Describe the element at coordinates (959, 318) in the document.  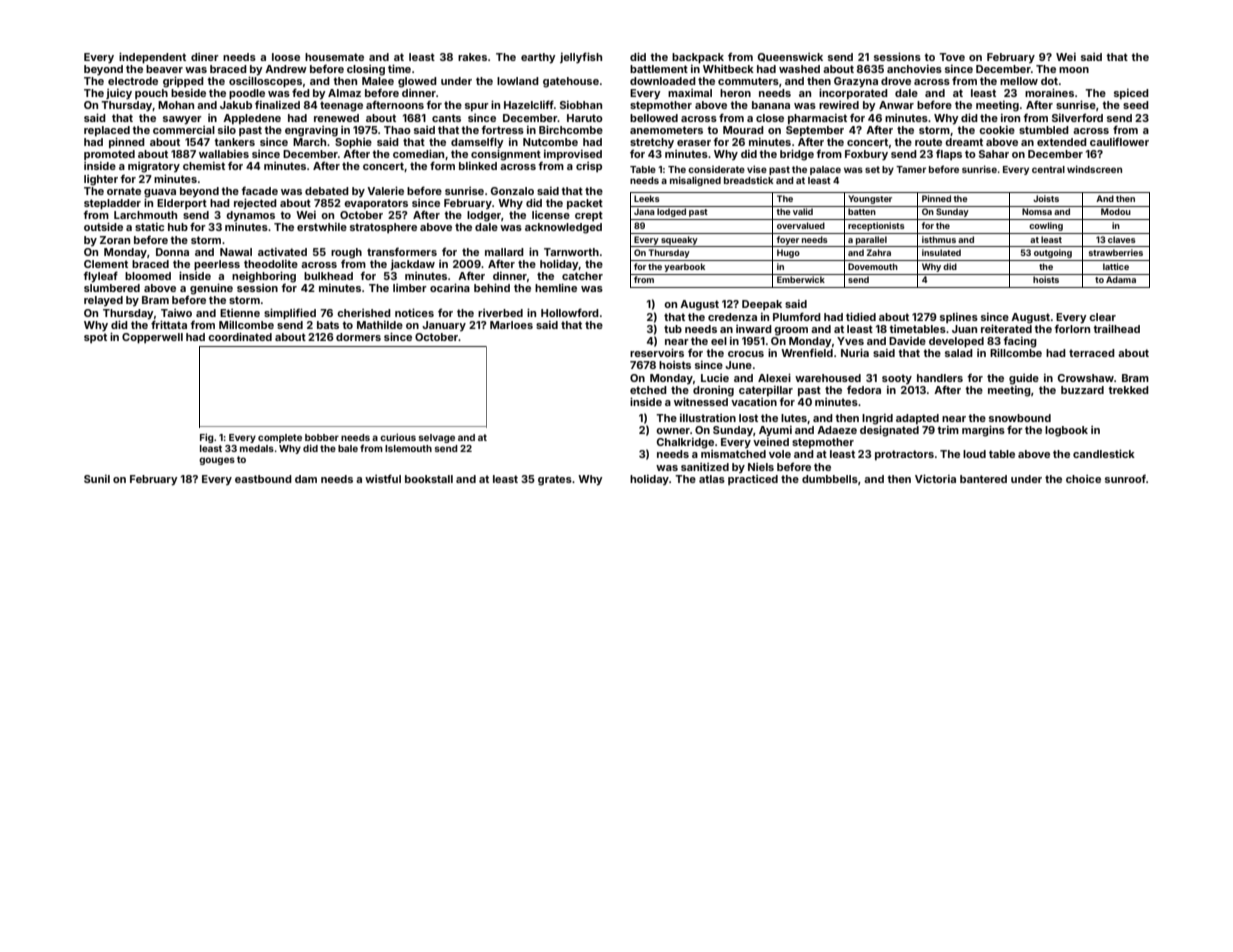
I see `splines` at that location.
